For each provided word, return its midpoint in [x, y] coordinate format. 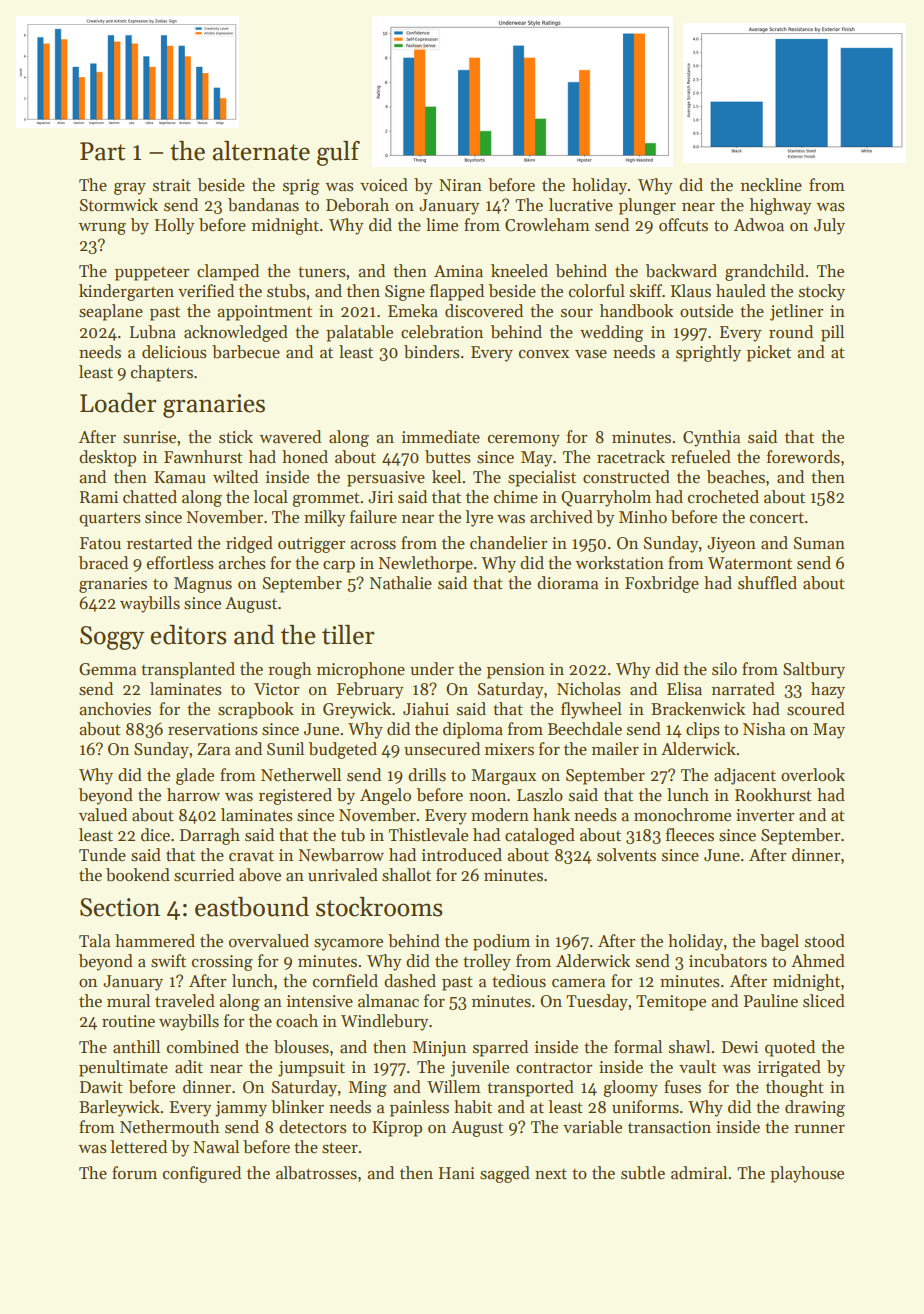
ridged [249, 544]
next [551, 1174]
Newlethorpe [426, 564]
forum [134, 1173]
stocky [822, 292]
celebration [442, 332]
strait [172, 185]
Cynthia [711, 438]
